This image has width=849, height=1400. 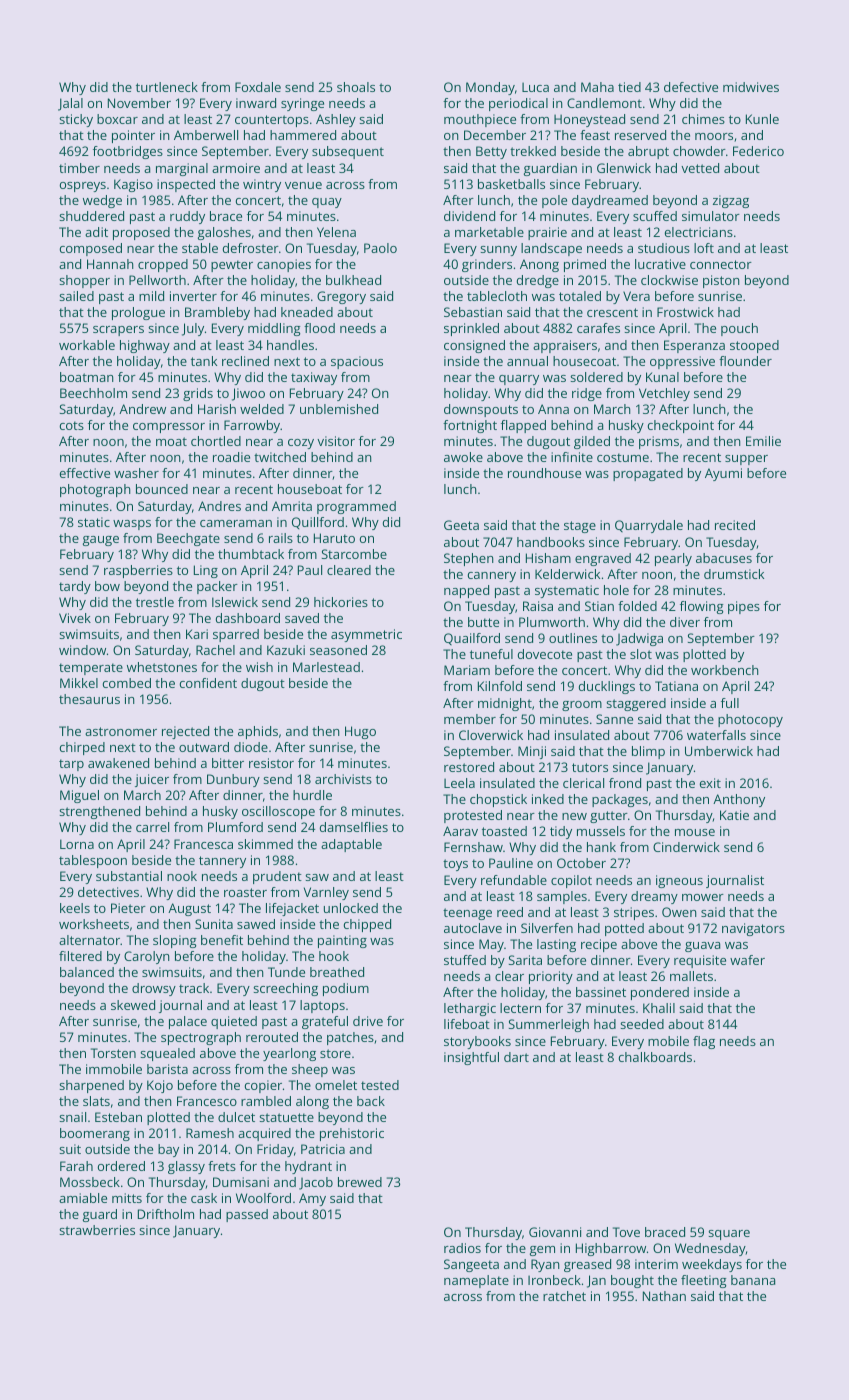 I want to click on subsequent, so click(x=348, y=152).
